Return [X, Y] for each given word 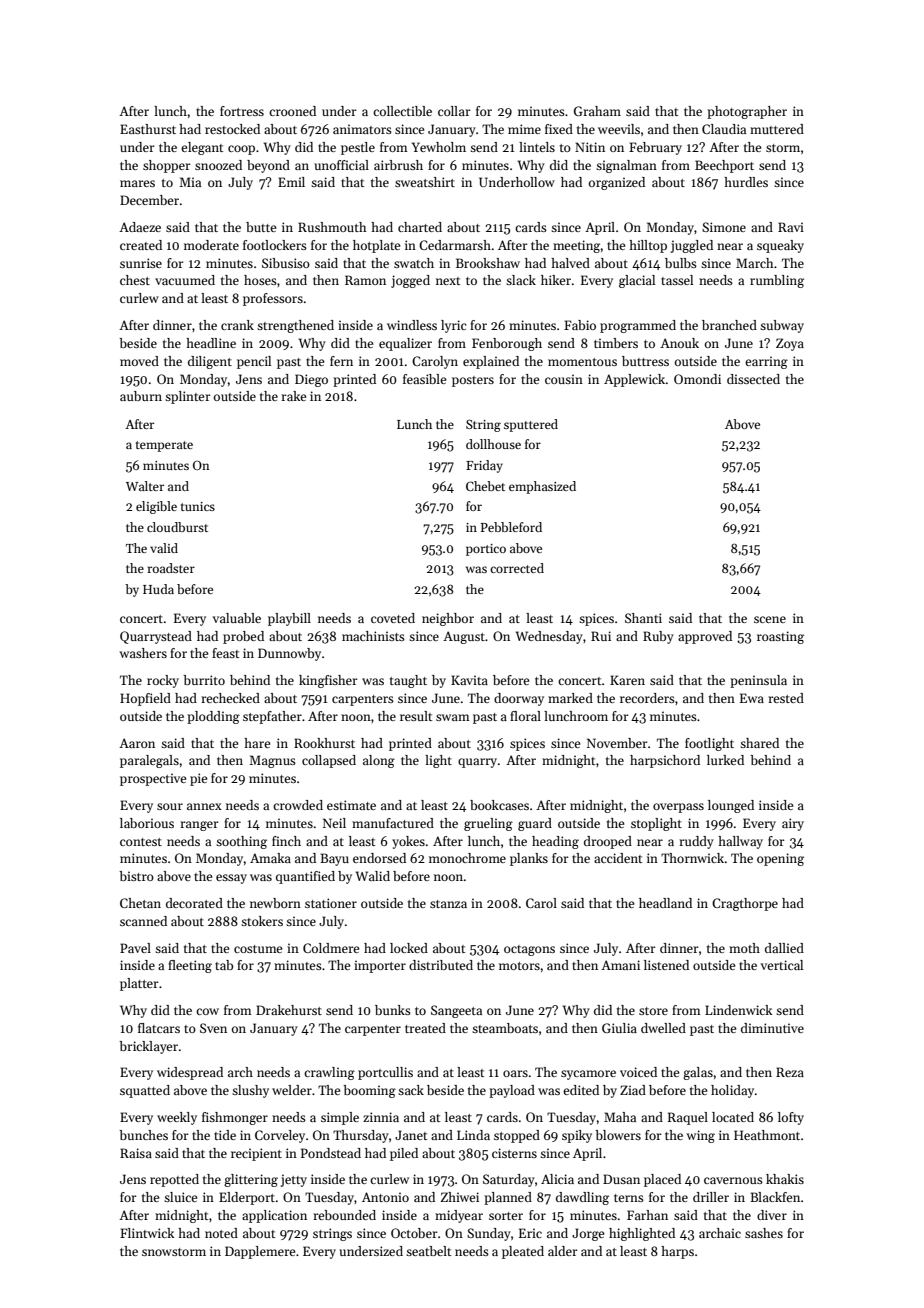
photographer [747, 112]
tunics [198, 506]
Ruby [658, 637]
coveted [393, 618]
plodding [213, 717]
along [379, 761]
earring [766, 362]
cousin [564, 379]
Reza [790, 1072]
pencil [254, 362]
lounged [731, 806]
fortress [242, 111]
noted [221, 1233]
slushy [250, 1091]
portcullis [385, 1073]
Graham [597, 111]
